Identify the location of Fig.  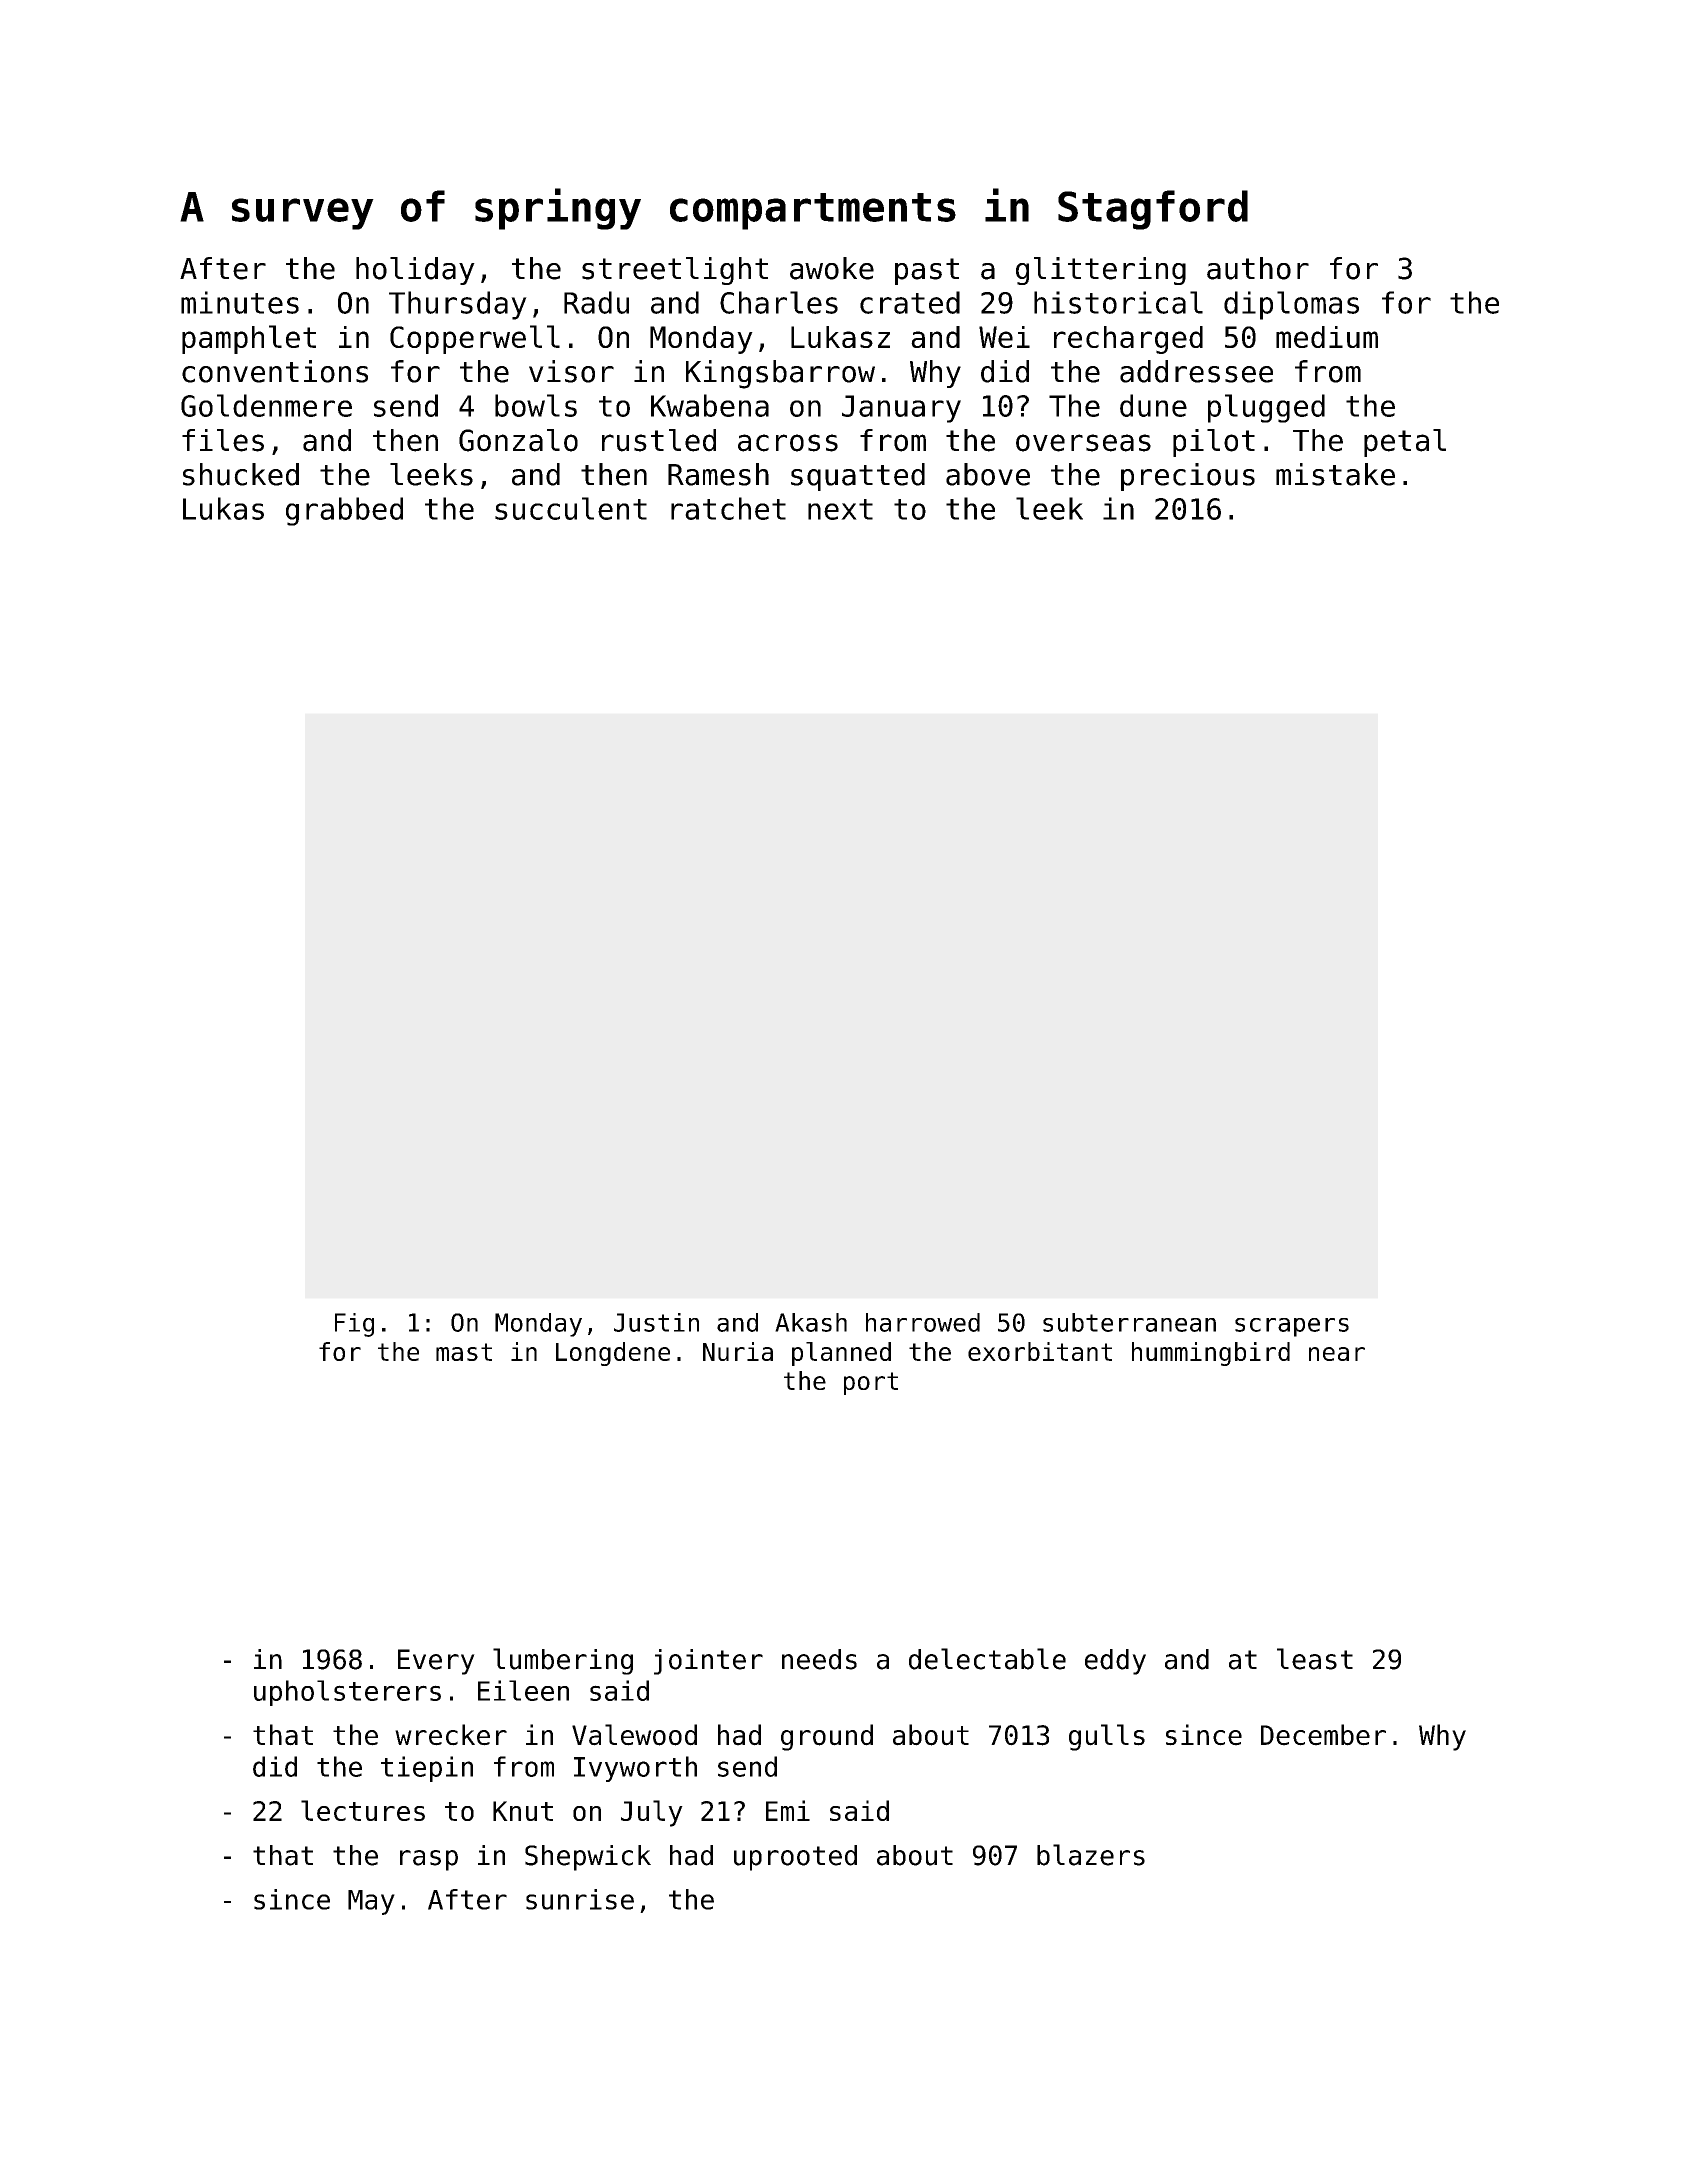
(354, 1325).
